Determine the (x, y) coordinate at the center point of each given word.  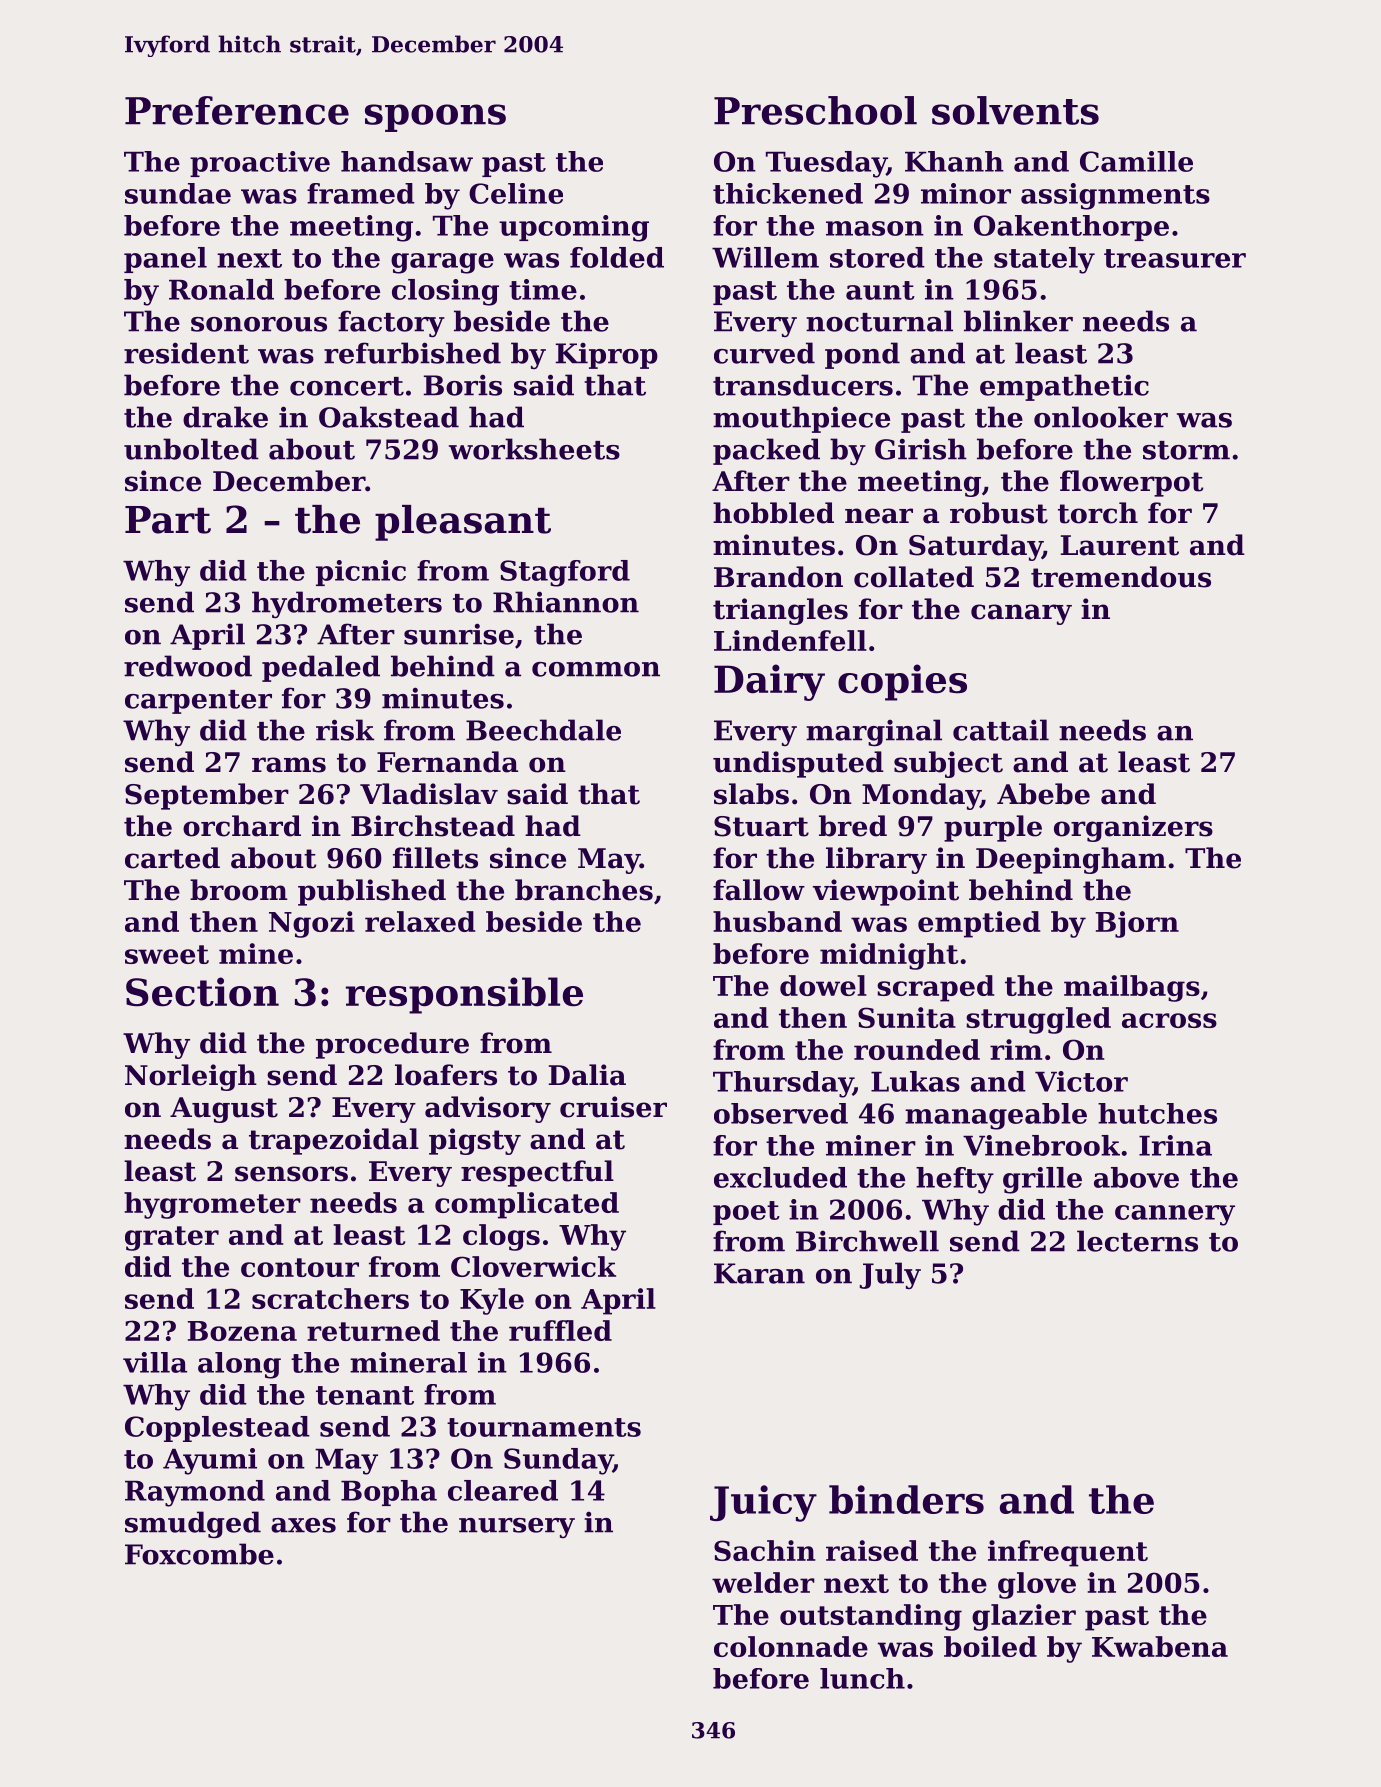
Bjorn (1137, 924)
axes (303, 1525)
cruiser (613, 1107)
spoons (435, 118)
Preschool (815, 110)
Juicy (763, 1503)
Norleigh (191, 1077)
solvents (1015, 110)
